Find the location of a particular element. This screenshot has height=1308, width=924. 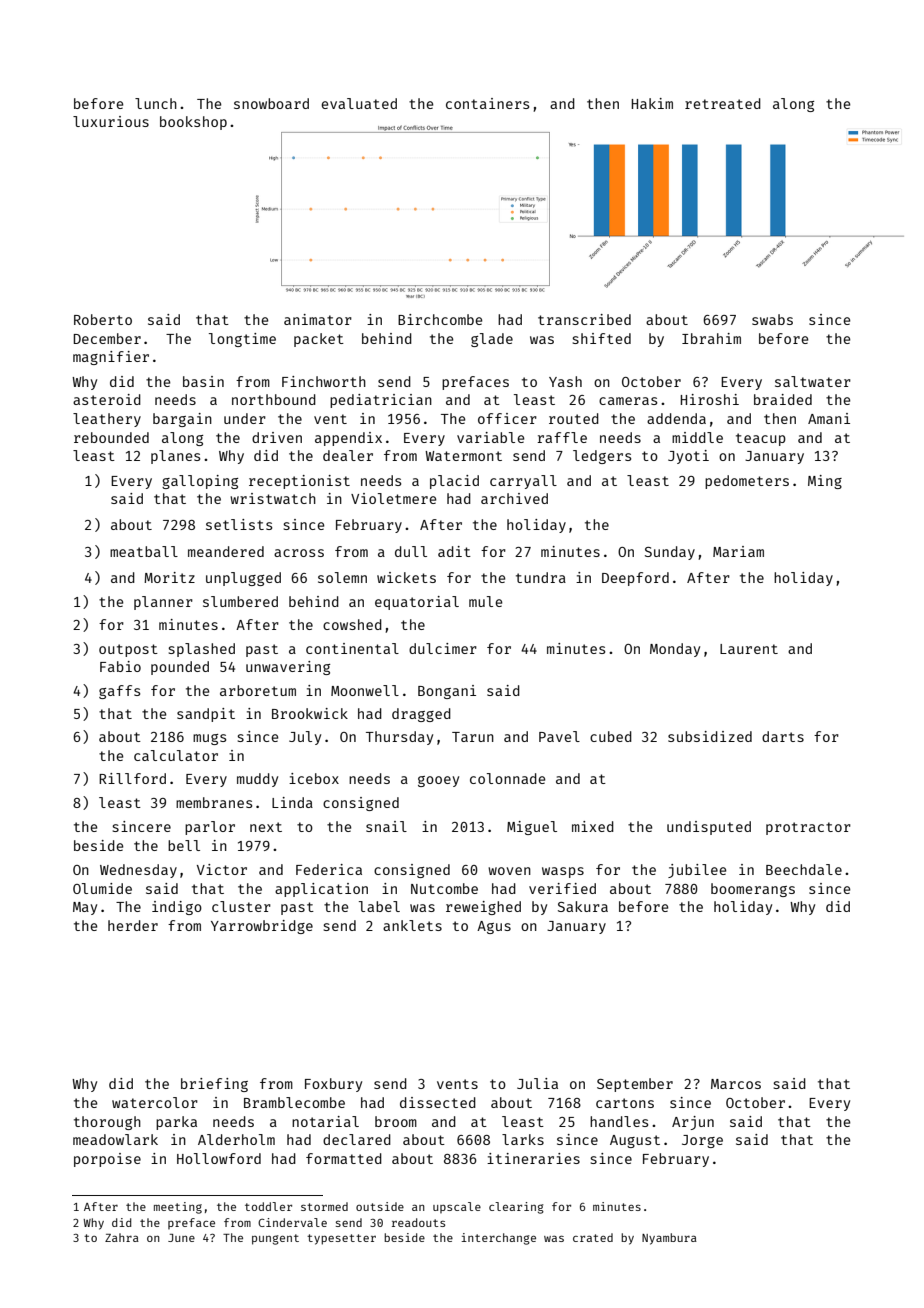

Deepford is located at coordinates (635, 579).
